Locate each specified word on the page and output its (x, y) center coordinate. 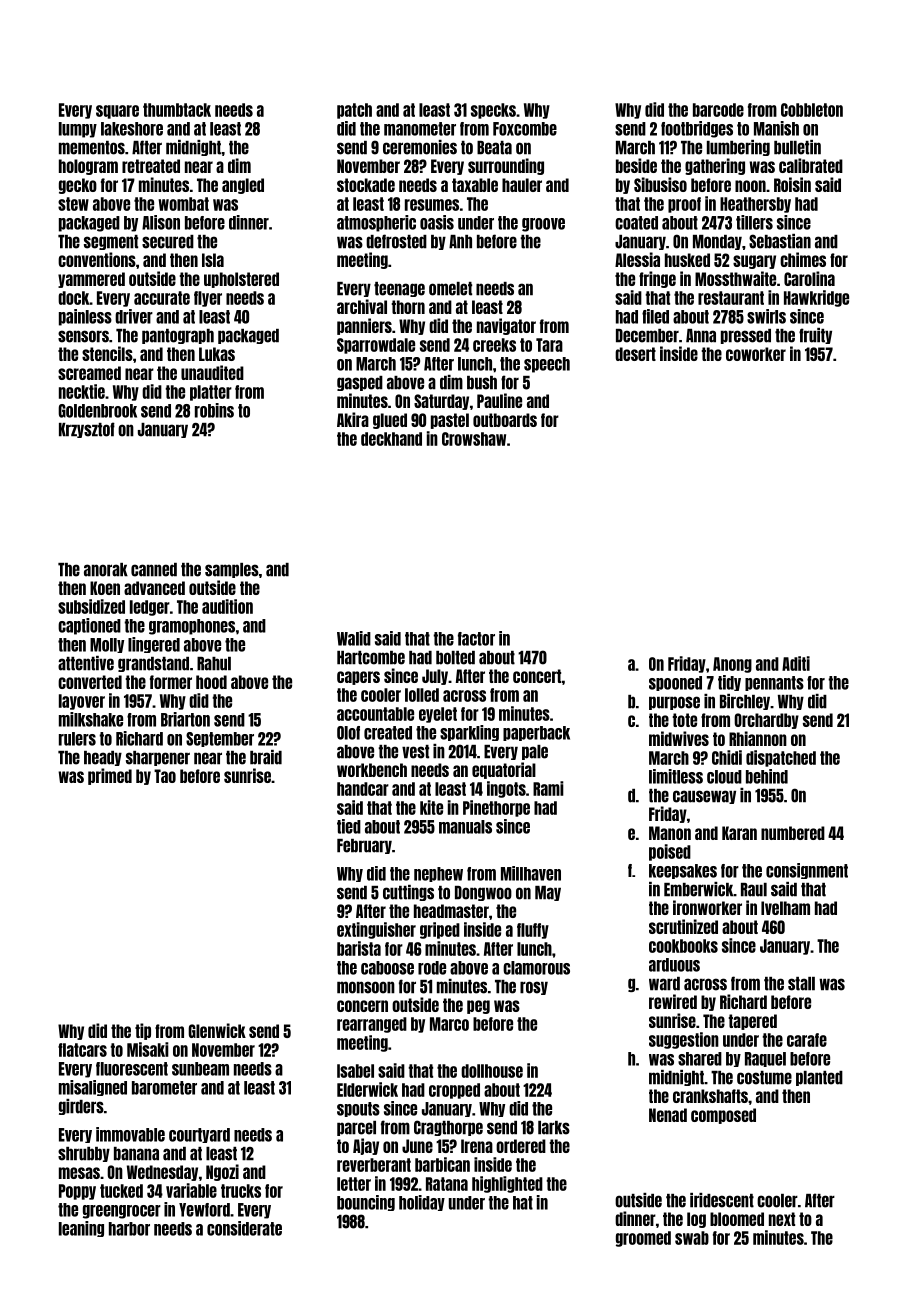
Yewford (204, 1210)
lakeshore (132, 129)
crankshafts (710, 1096)
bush (482, 383)
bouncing (366, 1203)
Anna (701, 336)
